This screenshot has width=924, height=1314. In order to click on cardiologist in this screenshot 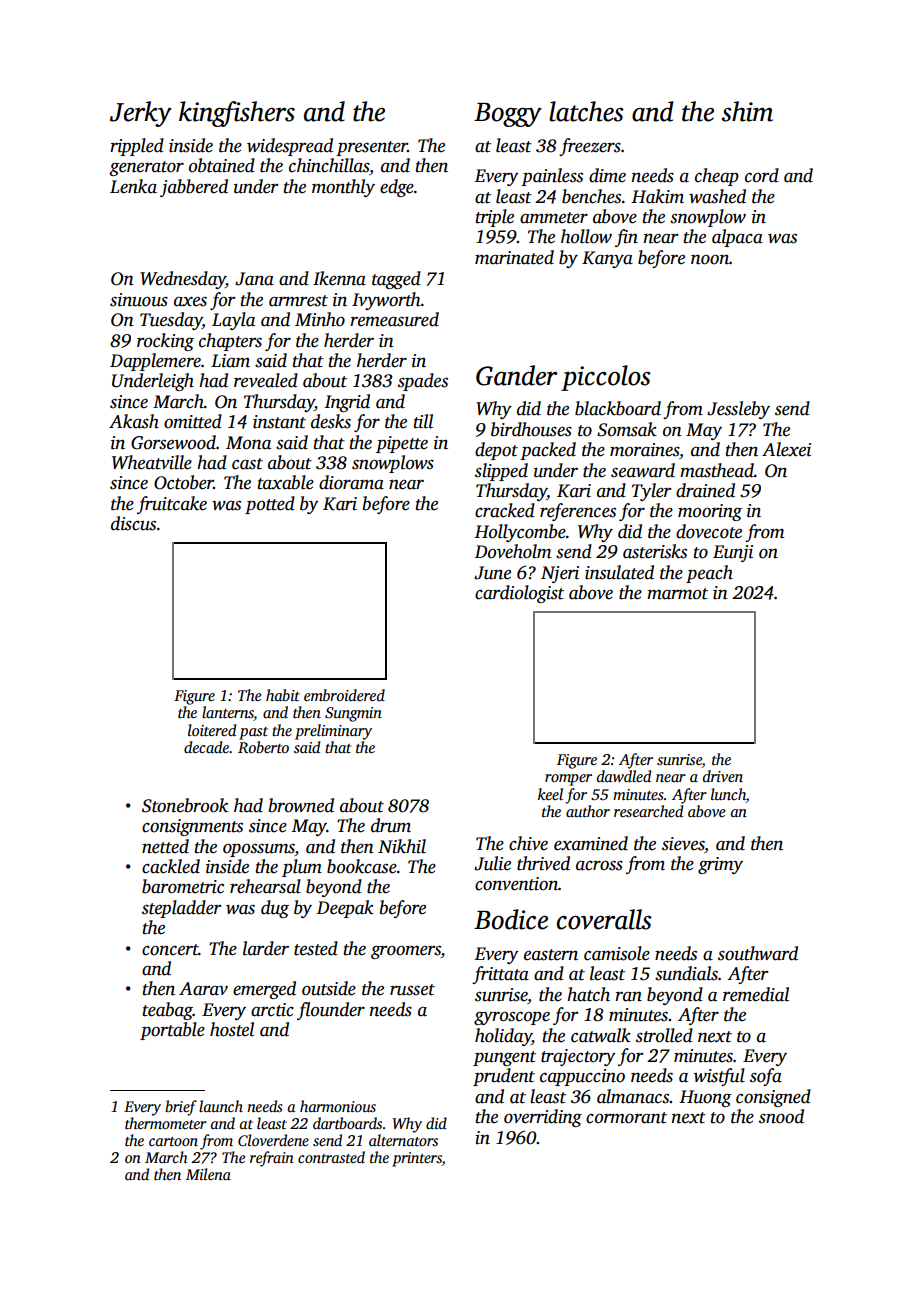, I will do `click(519, 594)`.
